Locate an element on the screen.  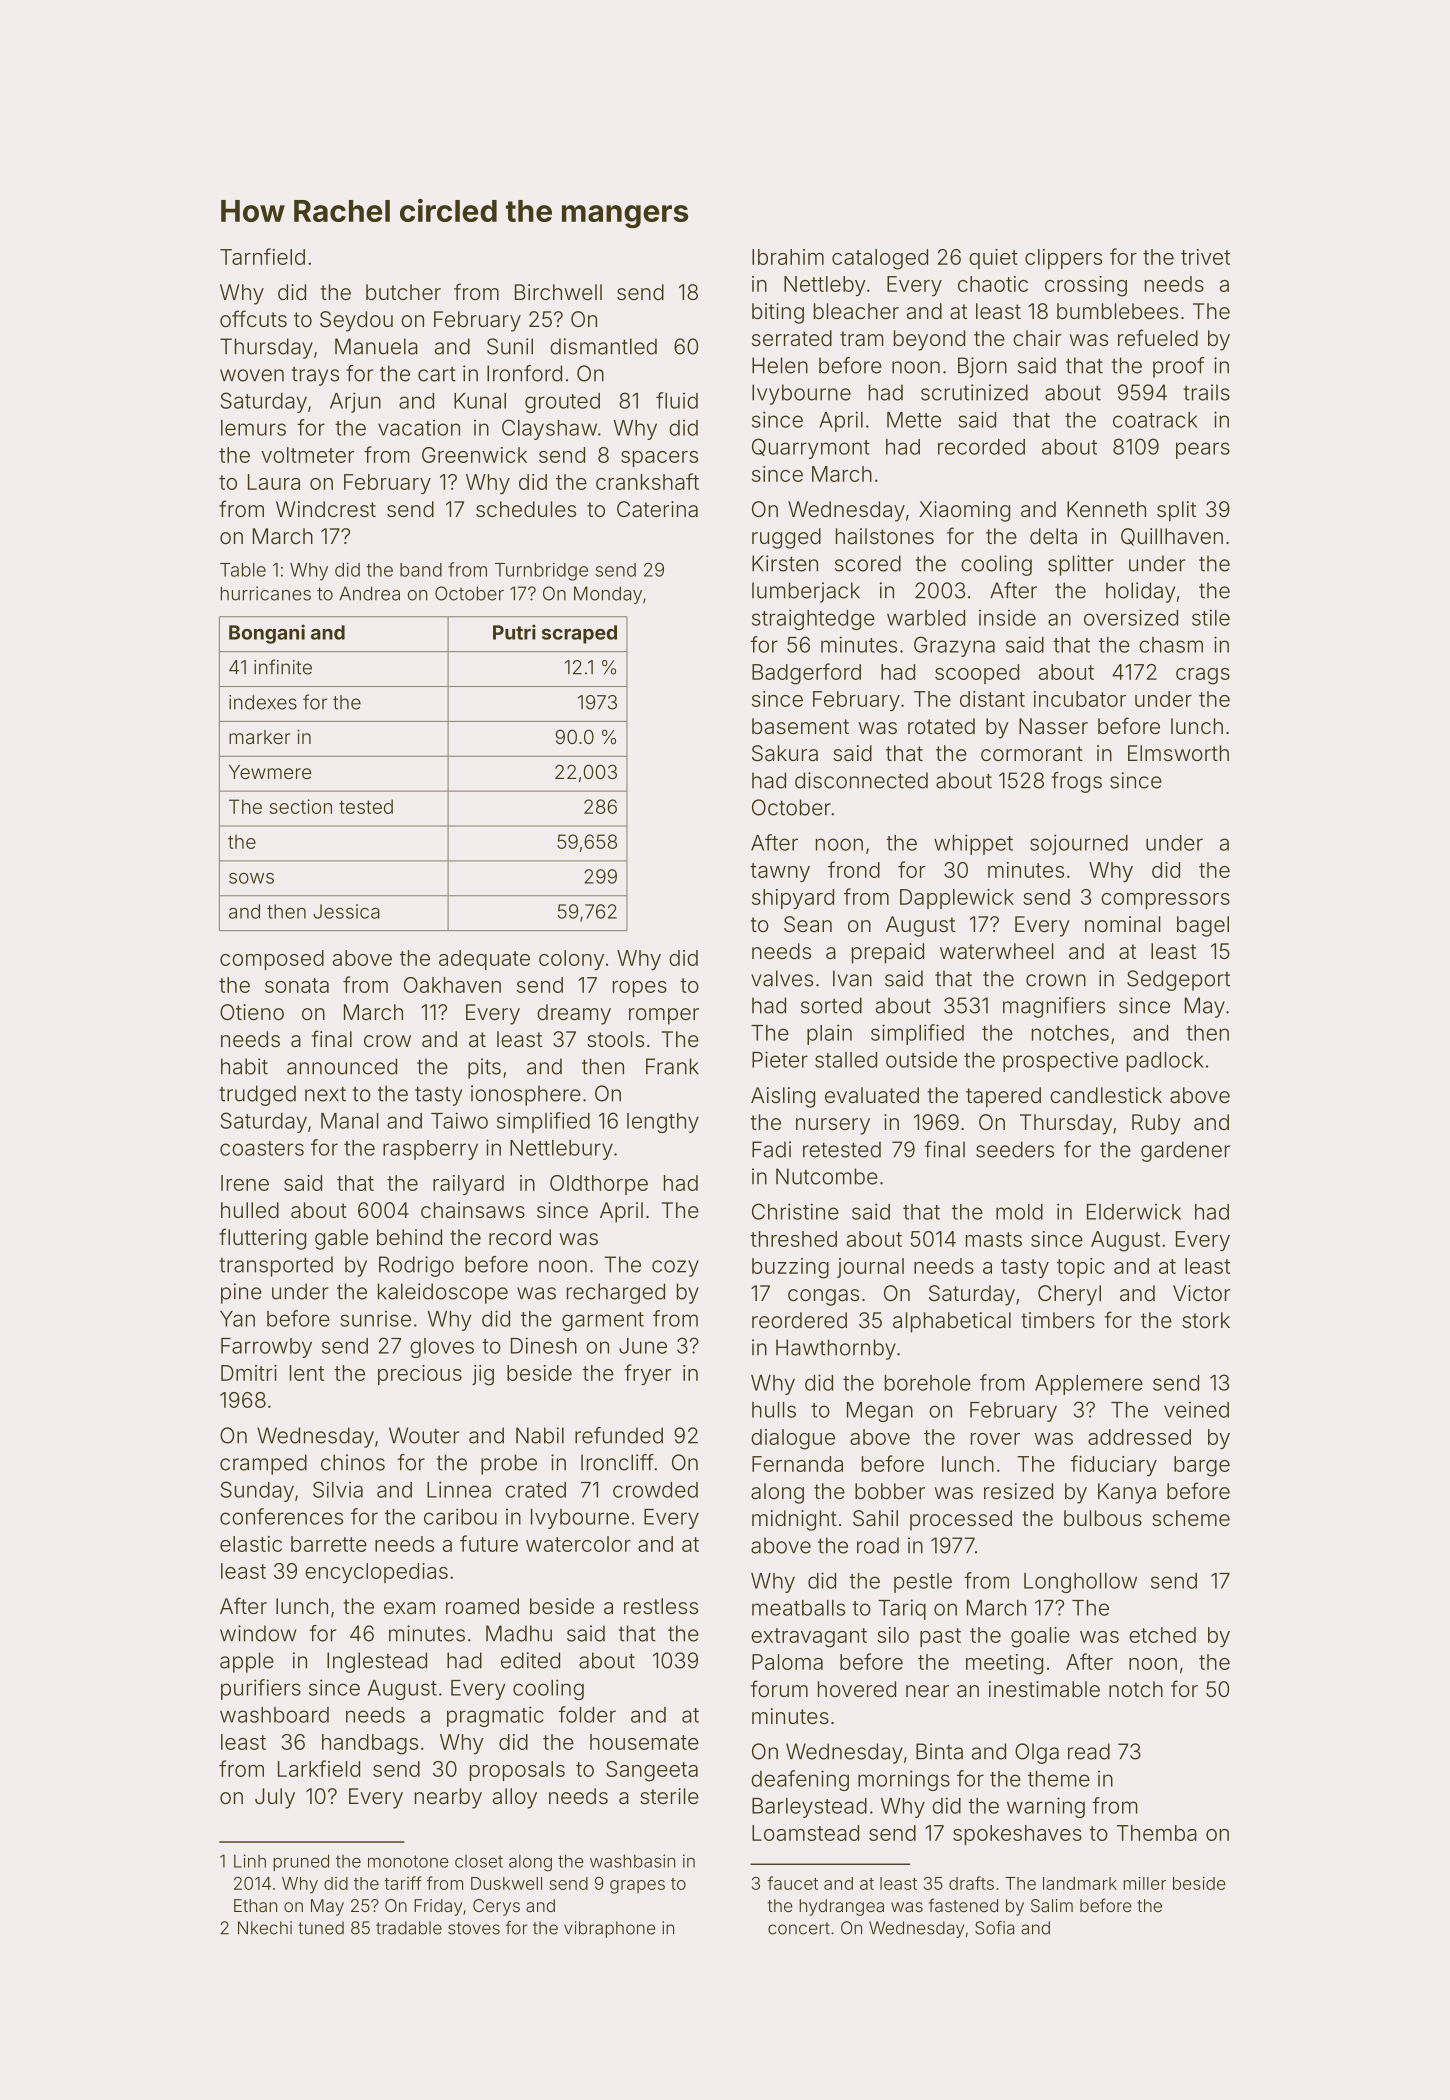
Nutcombe is located at coordinates (827, 1176).
